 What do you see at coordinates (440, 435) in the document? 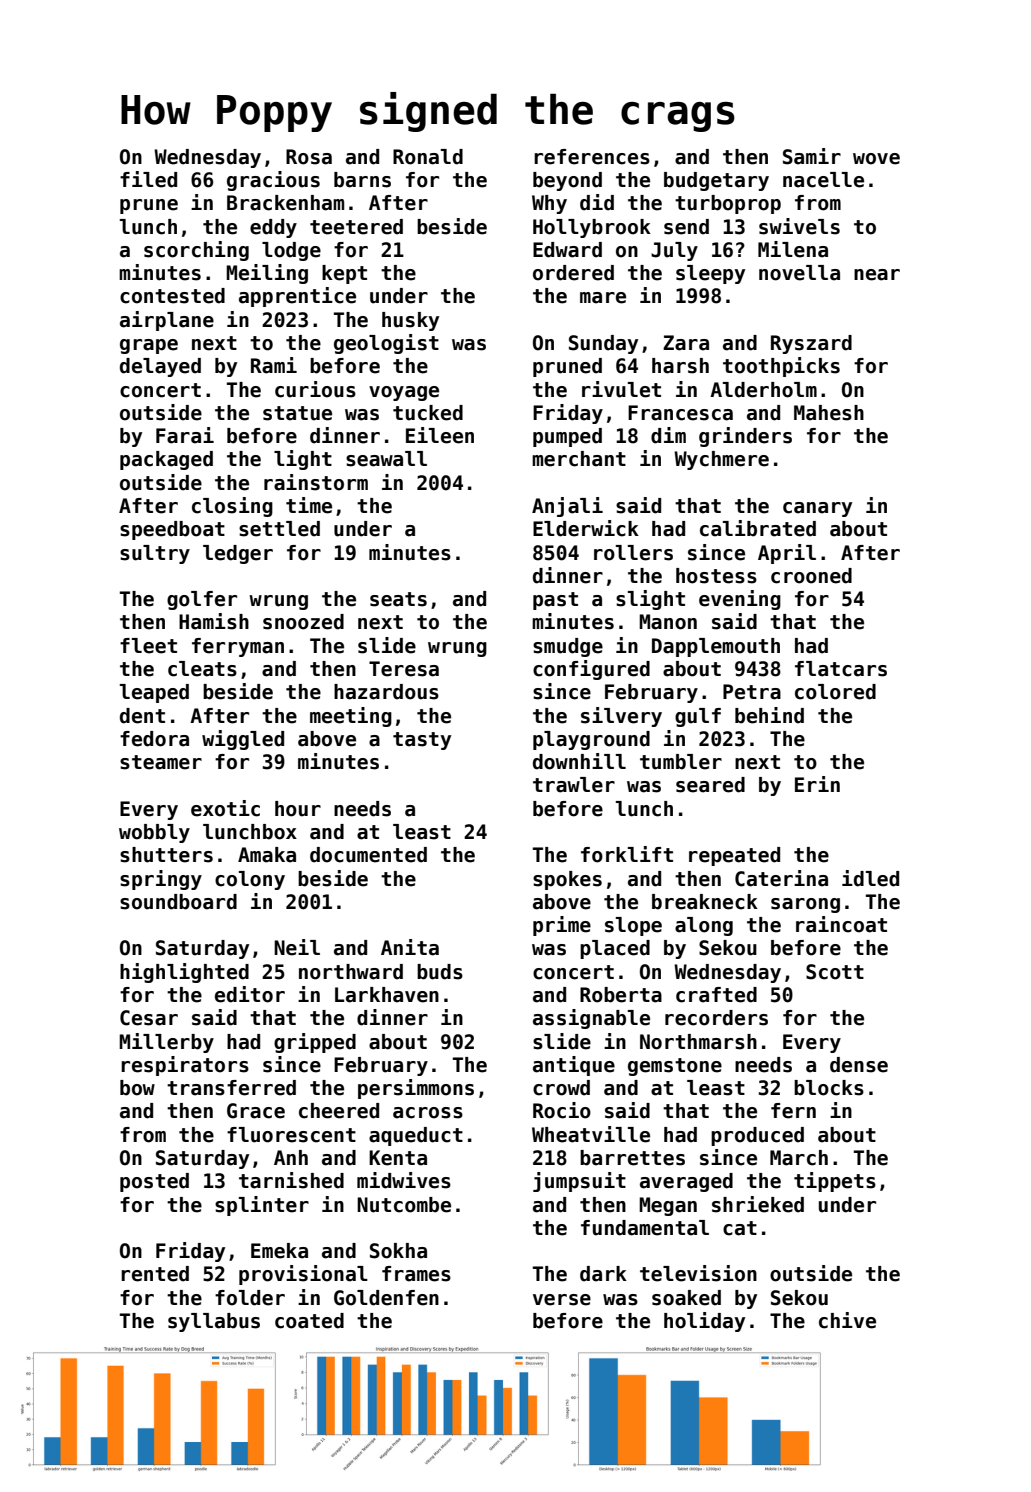
I see `Eileen` at bounding box center [440, 435].
